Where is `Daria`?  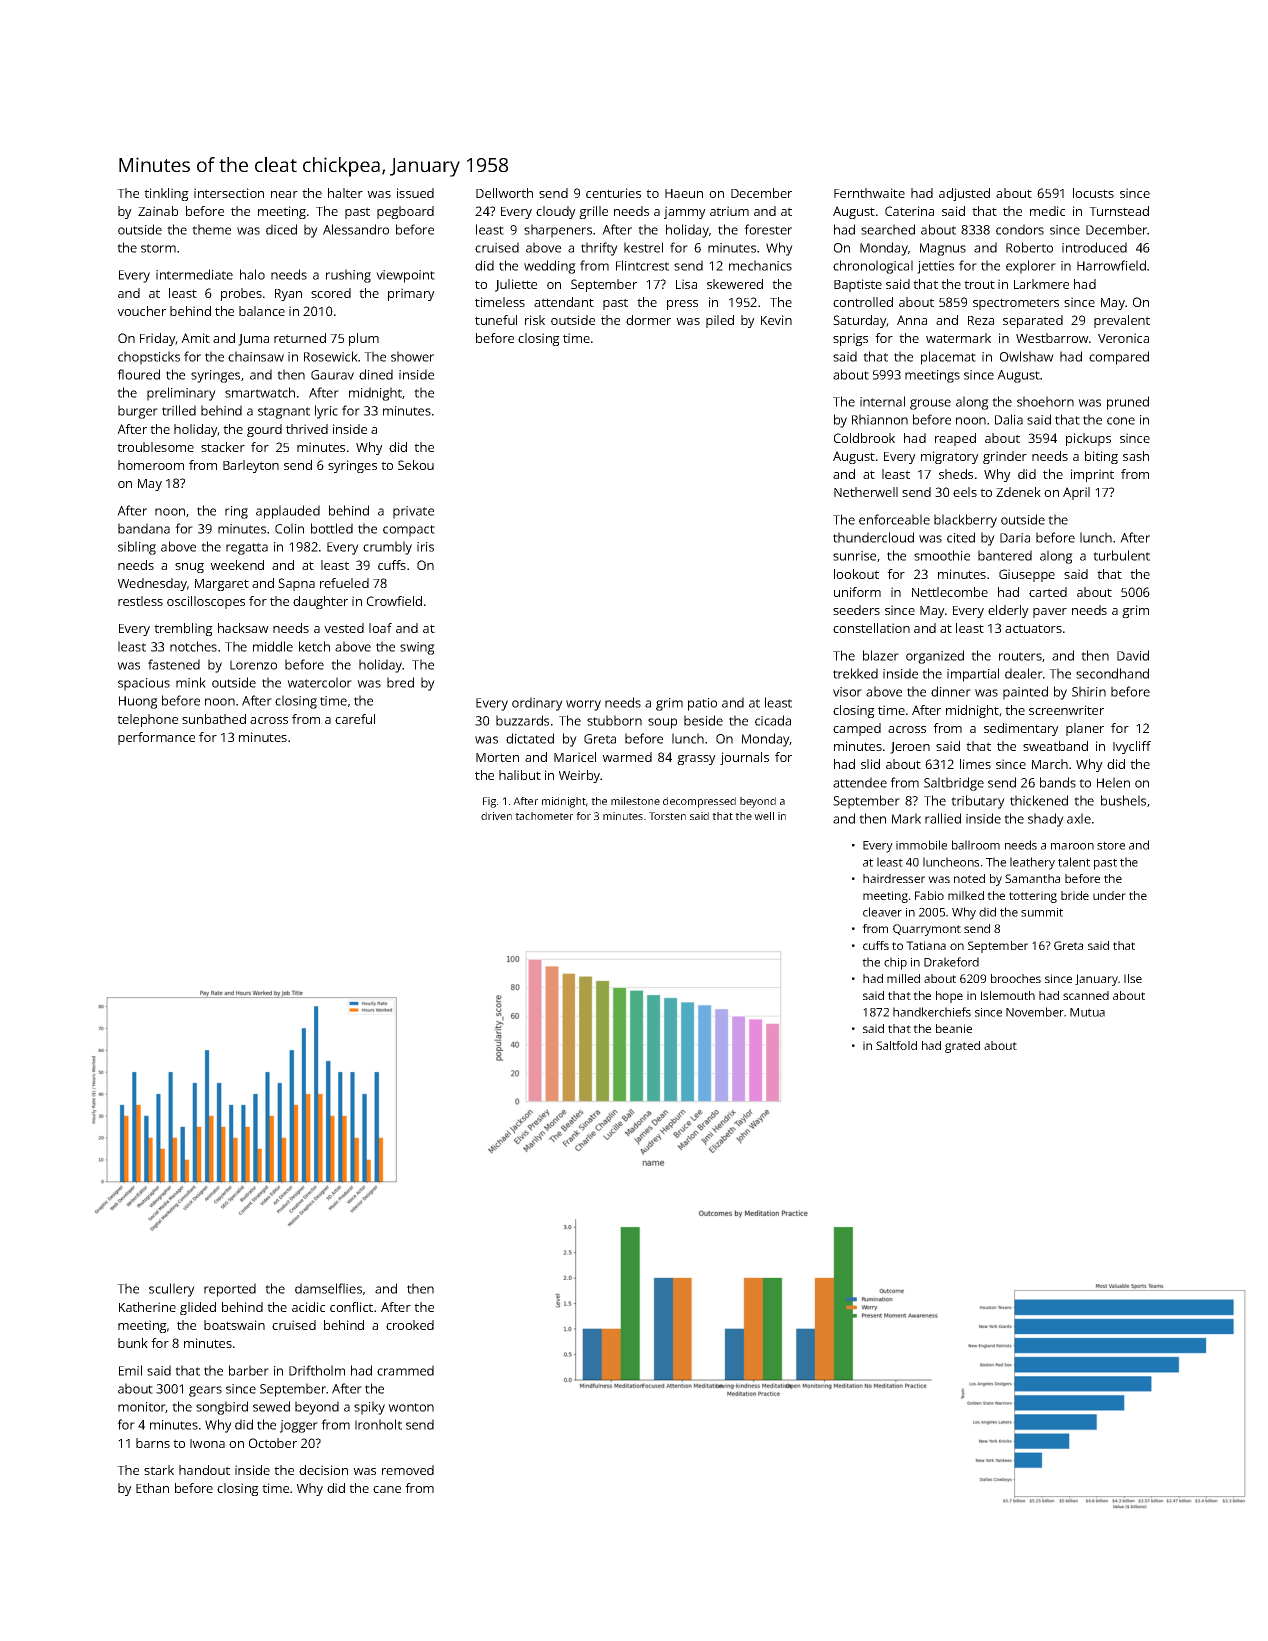 Daria is located at coordinates (1015, 538).
